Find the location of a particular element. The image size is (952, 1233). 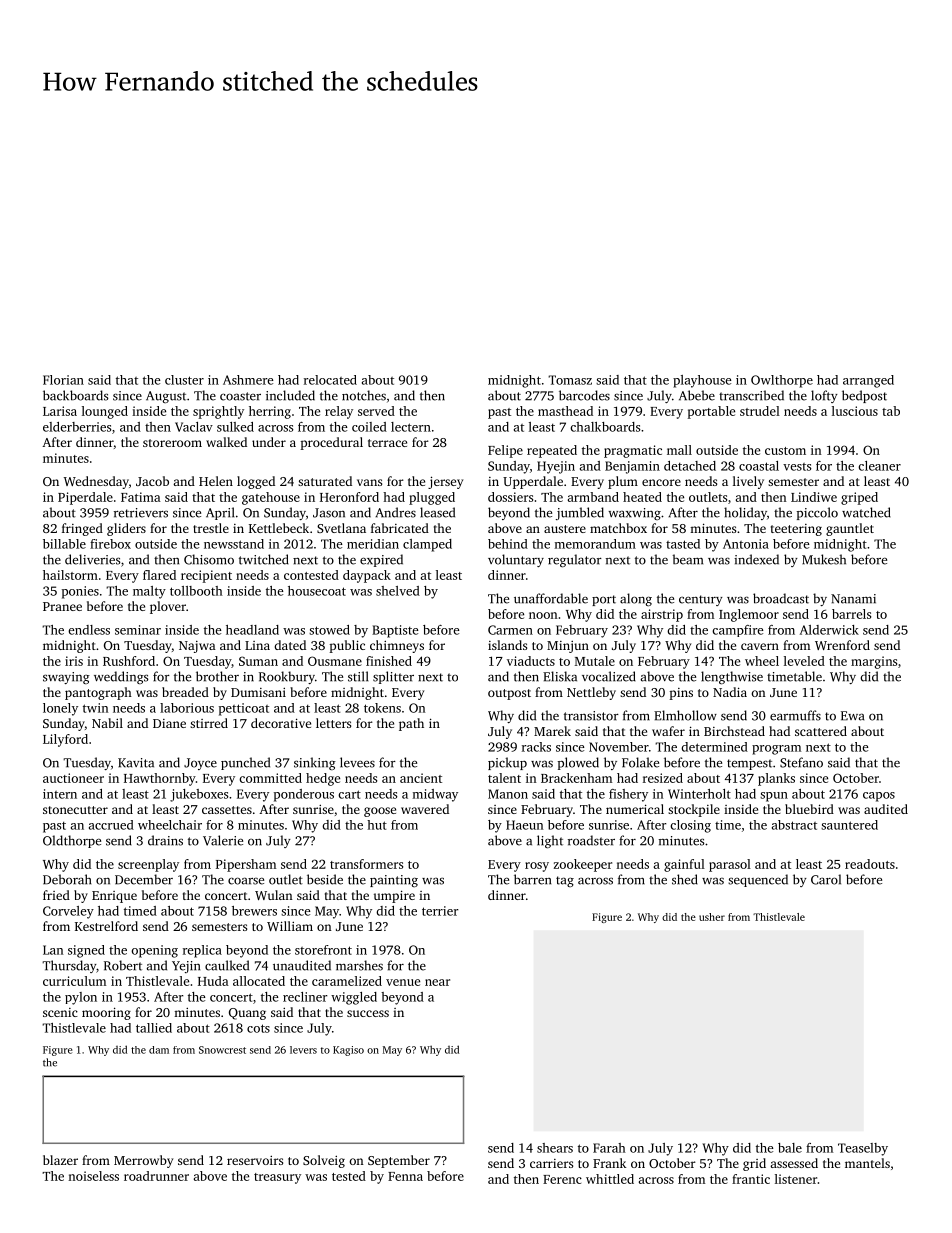

Farah is located at coordinates (609, 1148).
